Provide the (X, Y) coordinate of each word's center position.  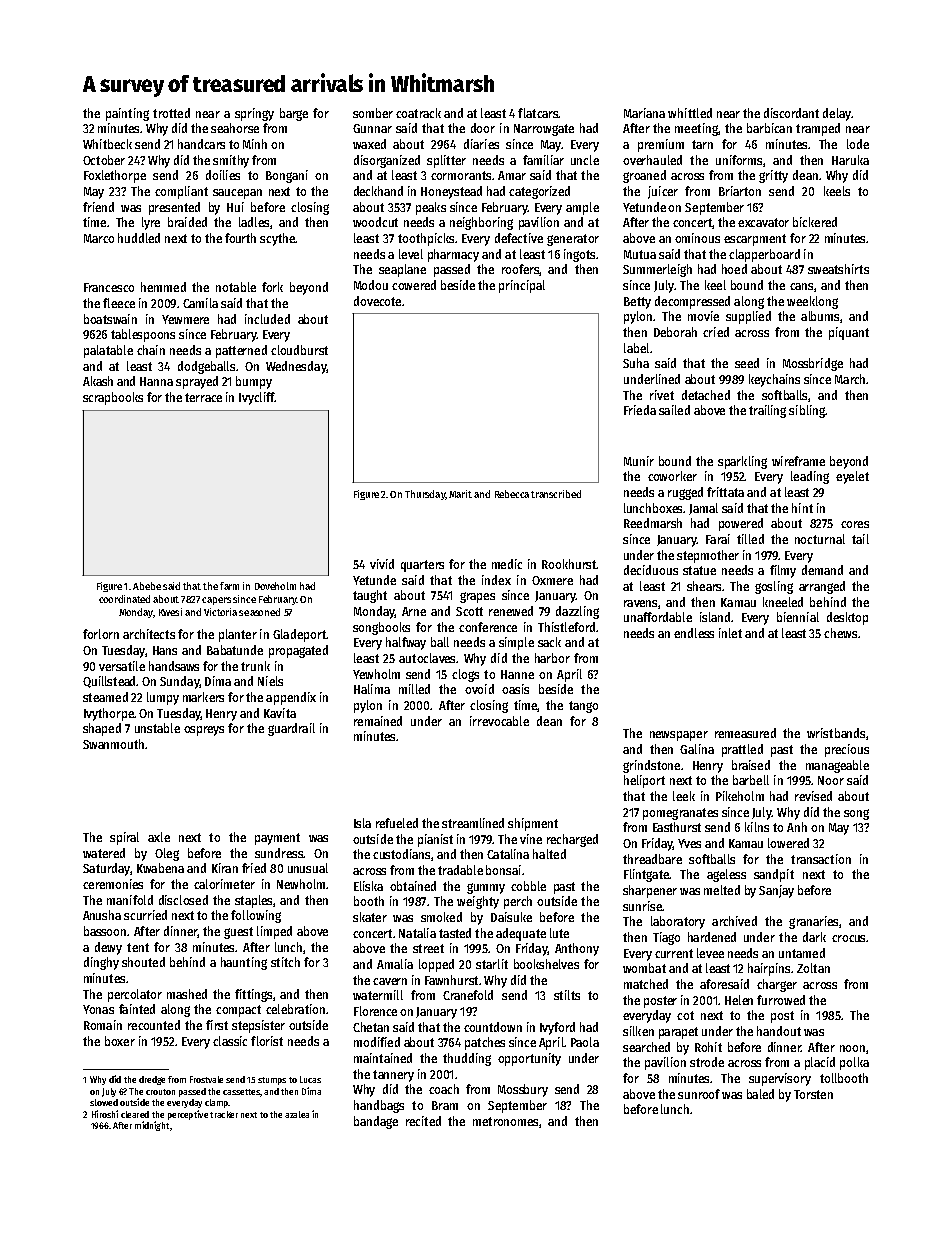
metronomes (505, 1121)
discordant (791, 113)
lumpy (163, 698)
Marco (99, 238)
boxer (120, 1041)
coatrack (418, 113)
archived (734, 921)
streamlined (473, 823)
